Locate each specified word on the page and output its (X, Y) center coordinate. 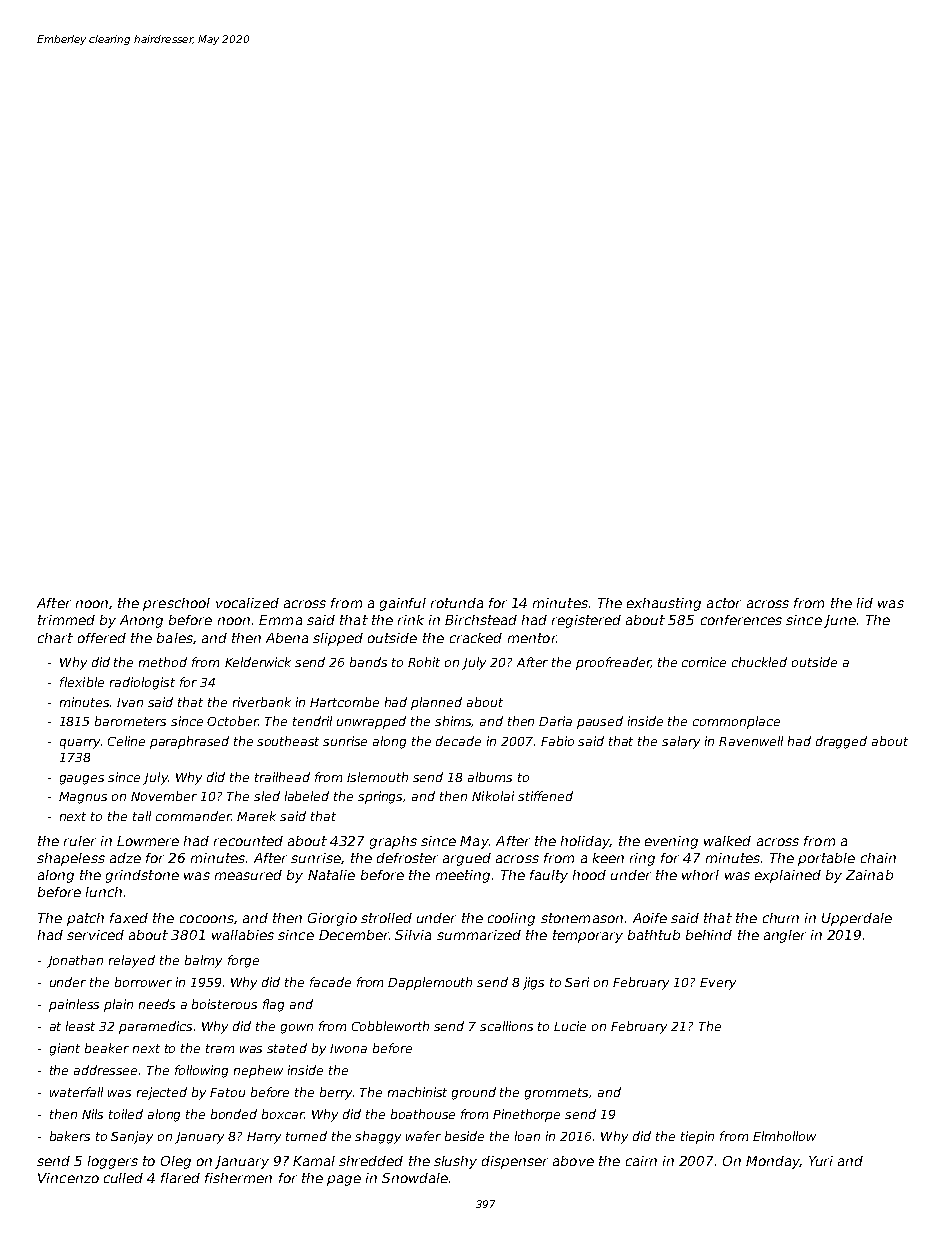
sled (267, 796)
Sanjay (132, 1137)
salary (681, 742)
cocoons (207, 919)
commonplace (736, 722)
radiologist (142, 683)
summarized (479, 935)
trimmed (66, 620)
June (840, 621)
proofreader (613, 663)
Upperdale (857, 919)
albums (490, 777)
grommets (556, 1094)
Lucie (570, 1026)
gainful (403, 604)
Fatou (227, 1092)
